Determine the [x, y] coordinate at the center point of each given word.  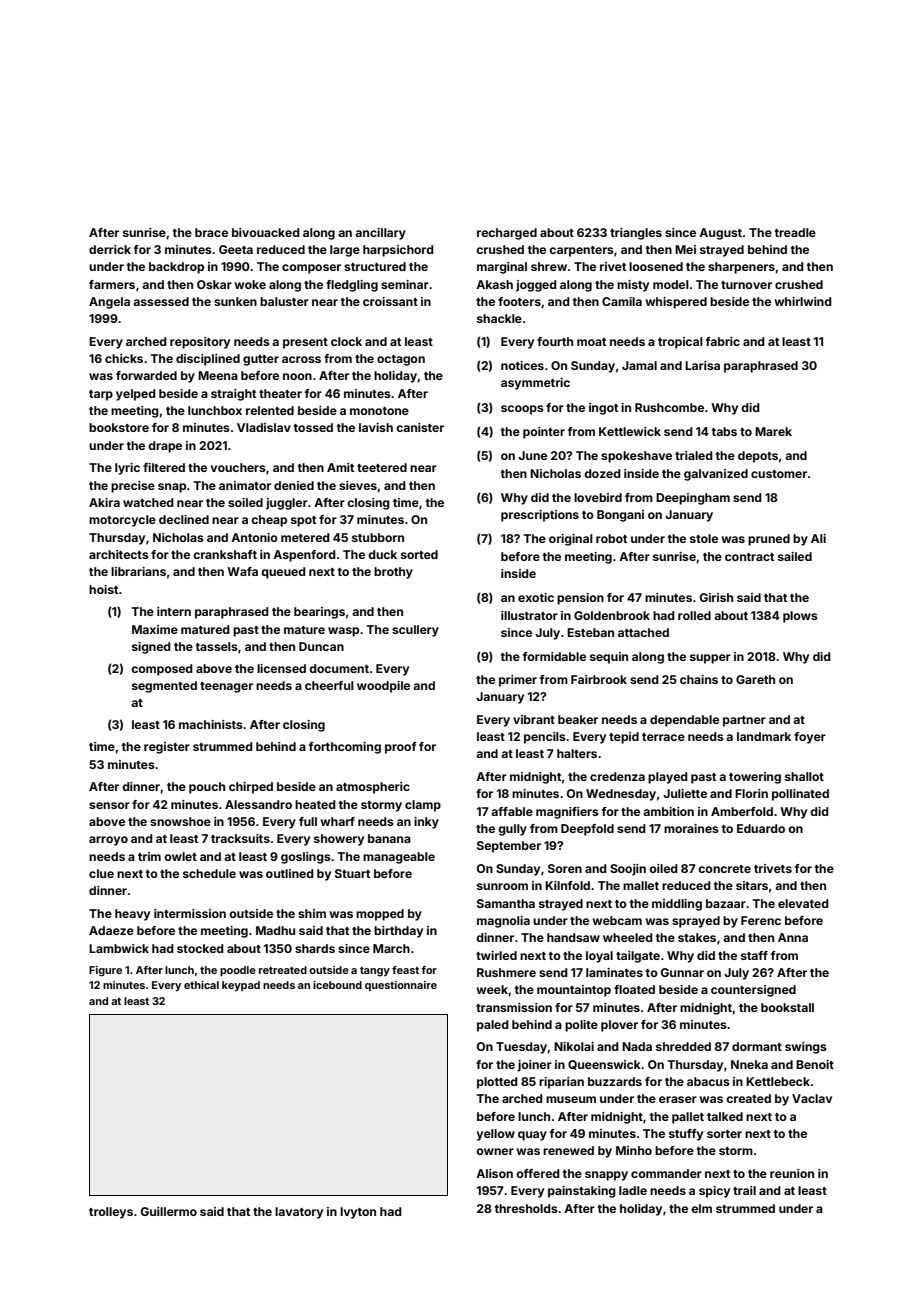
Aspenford [304, 556]
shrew [549, 266]
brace [211, 232]
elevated [803, 903]
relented [270, 410]
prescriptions [540, 516]
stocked [200, 948]
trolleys [111, 1213]
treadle [795, 232]
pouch [207, 788]
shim [312, 913]
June [532, 455]
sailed [795, 556]
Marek [773, 431]
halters [577, 753]
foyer [810, 738]
